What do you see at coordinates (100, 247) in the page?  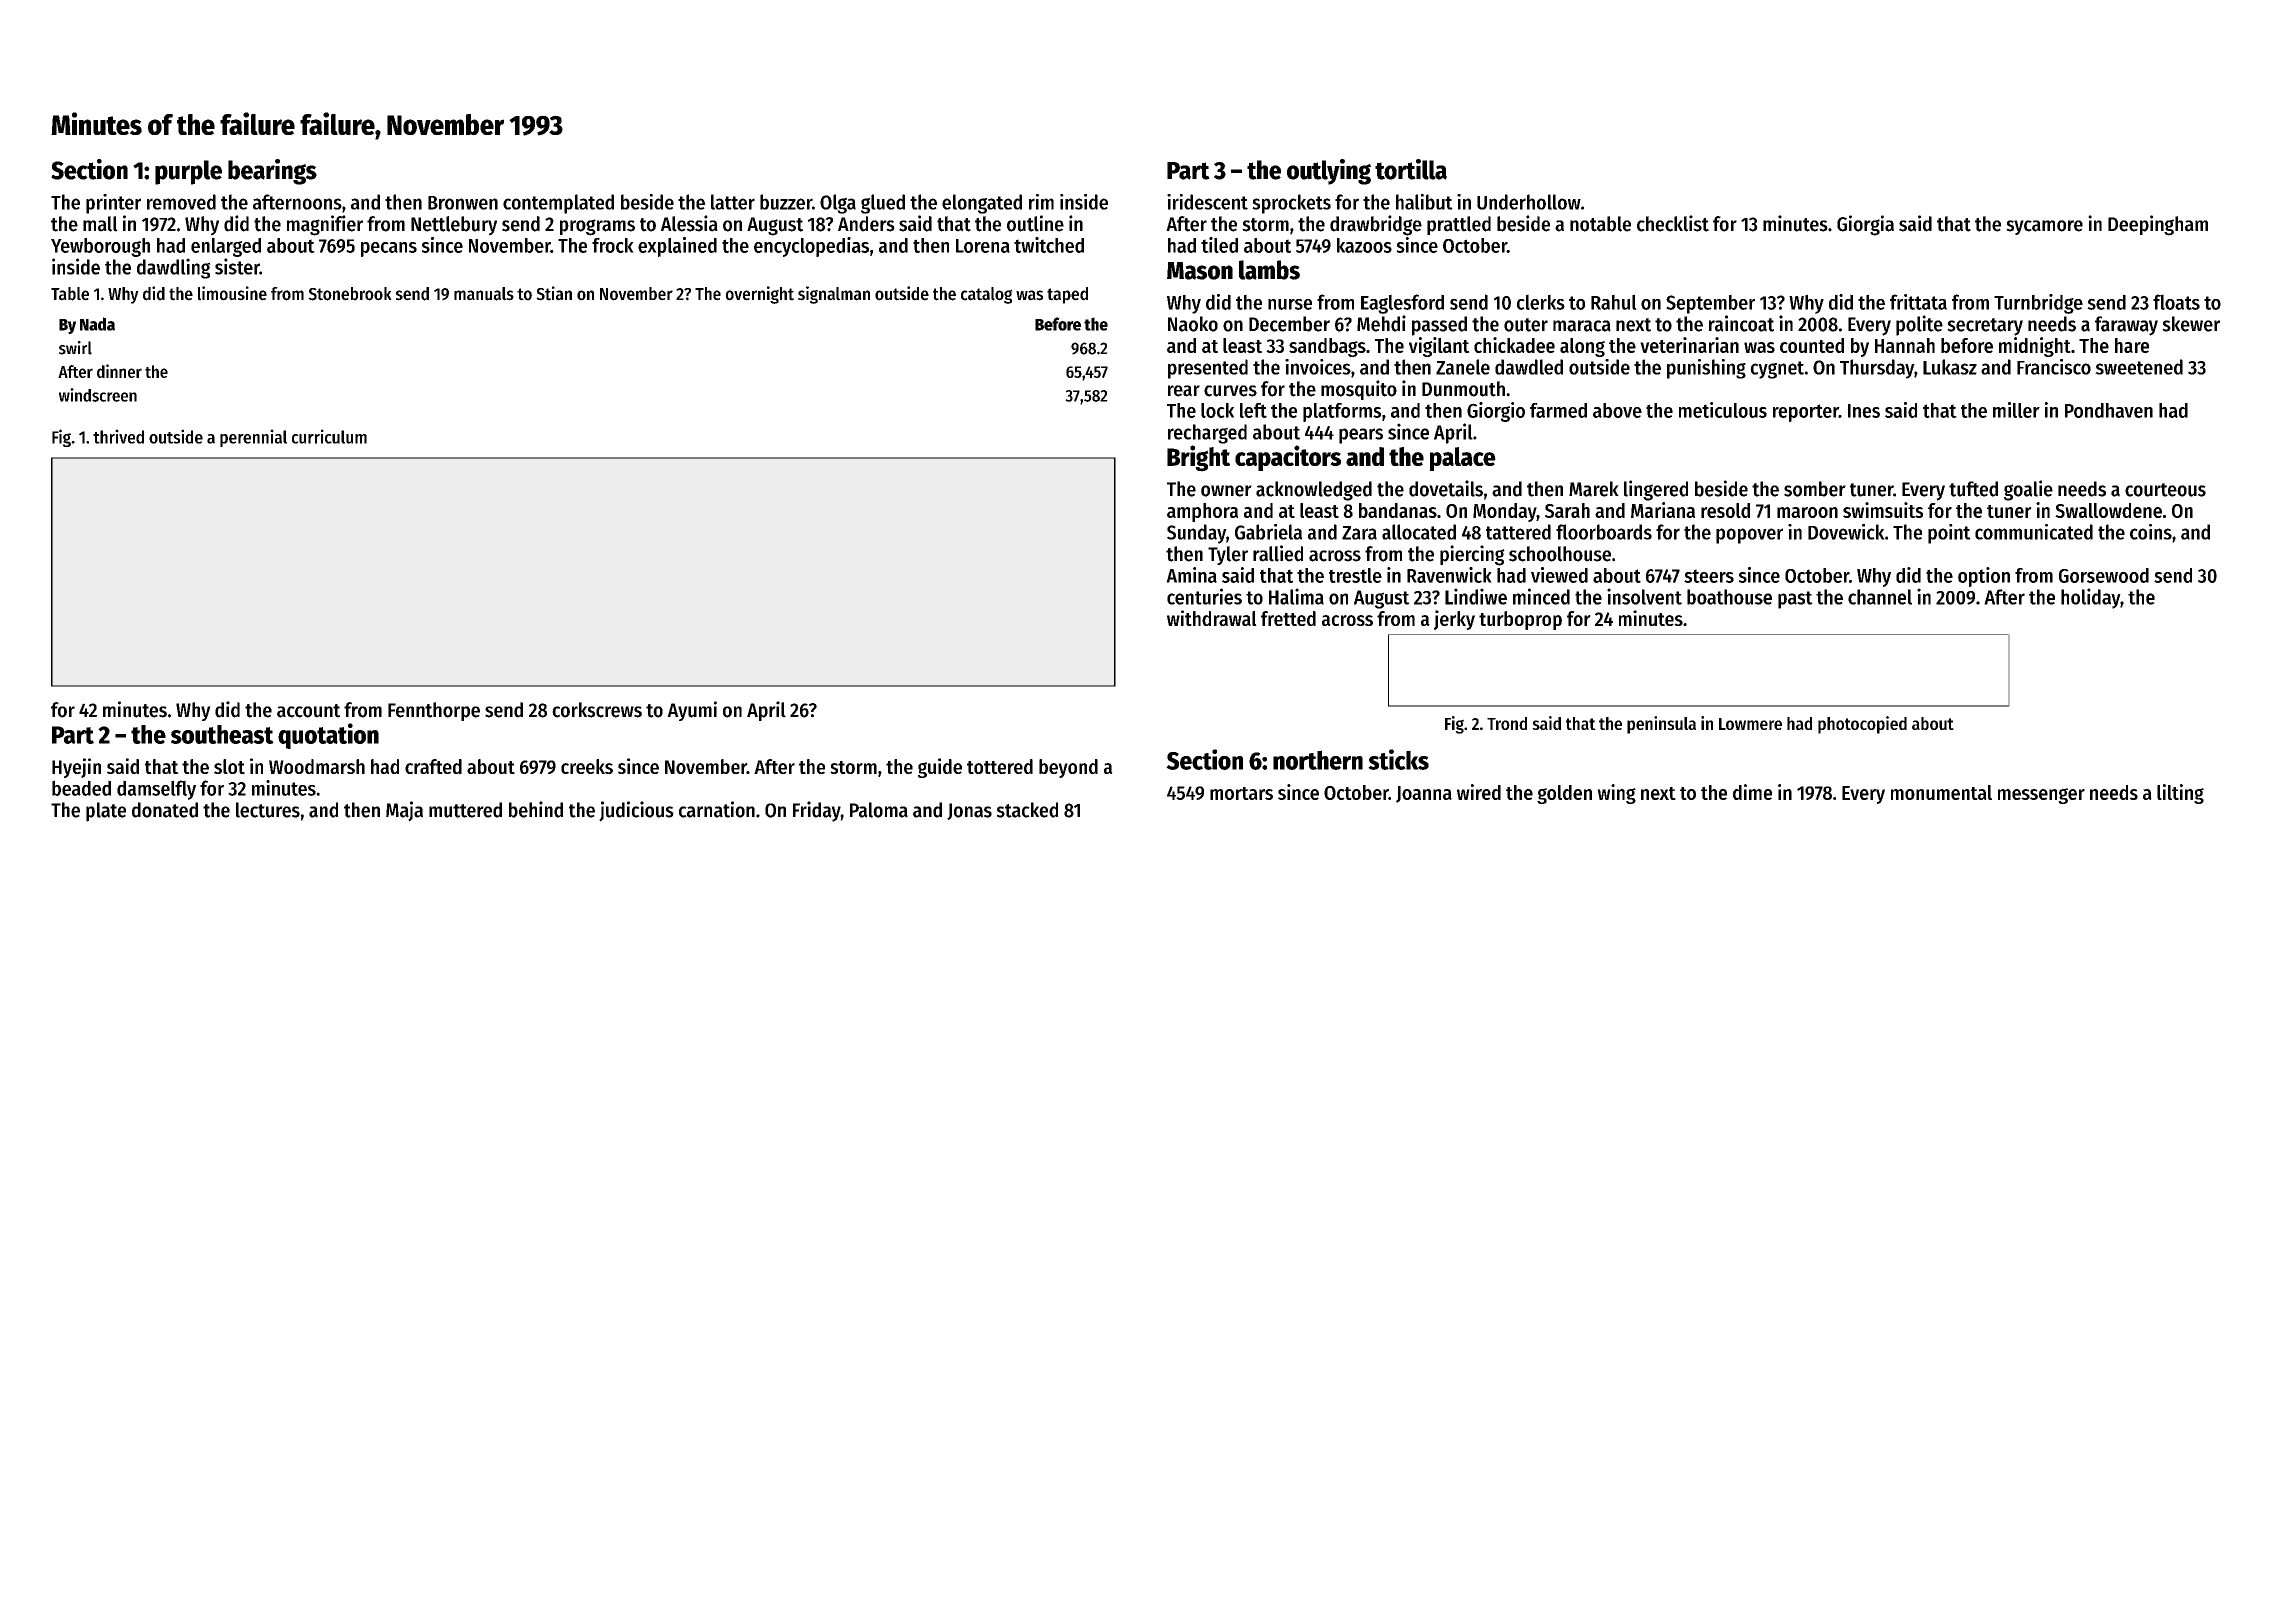 I see `Yewborough` at bounding box center [100, 247].
